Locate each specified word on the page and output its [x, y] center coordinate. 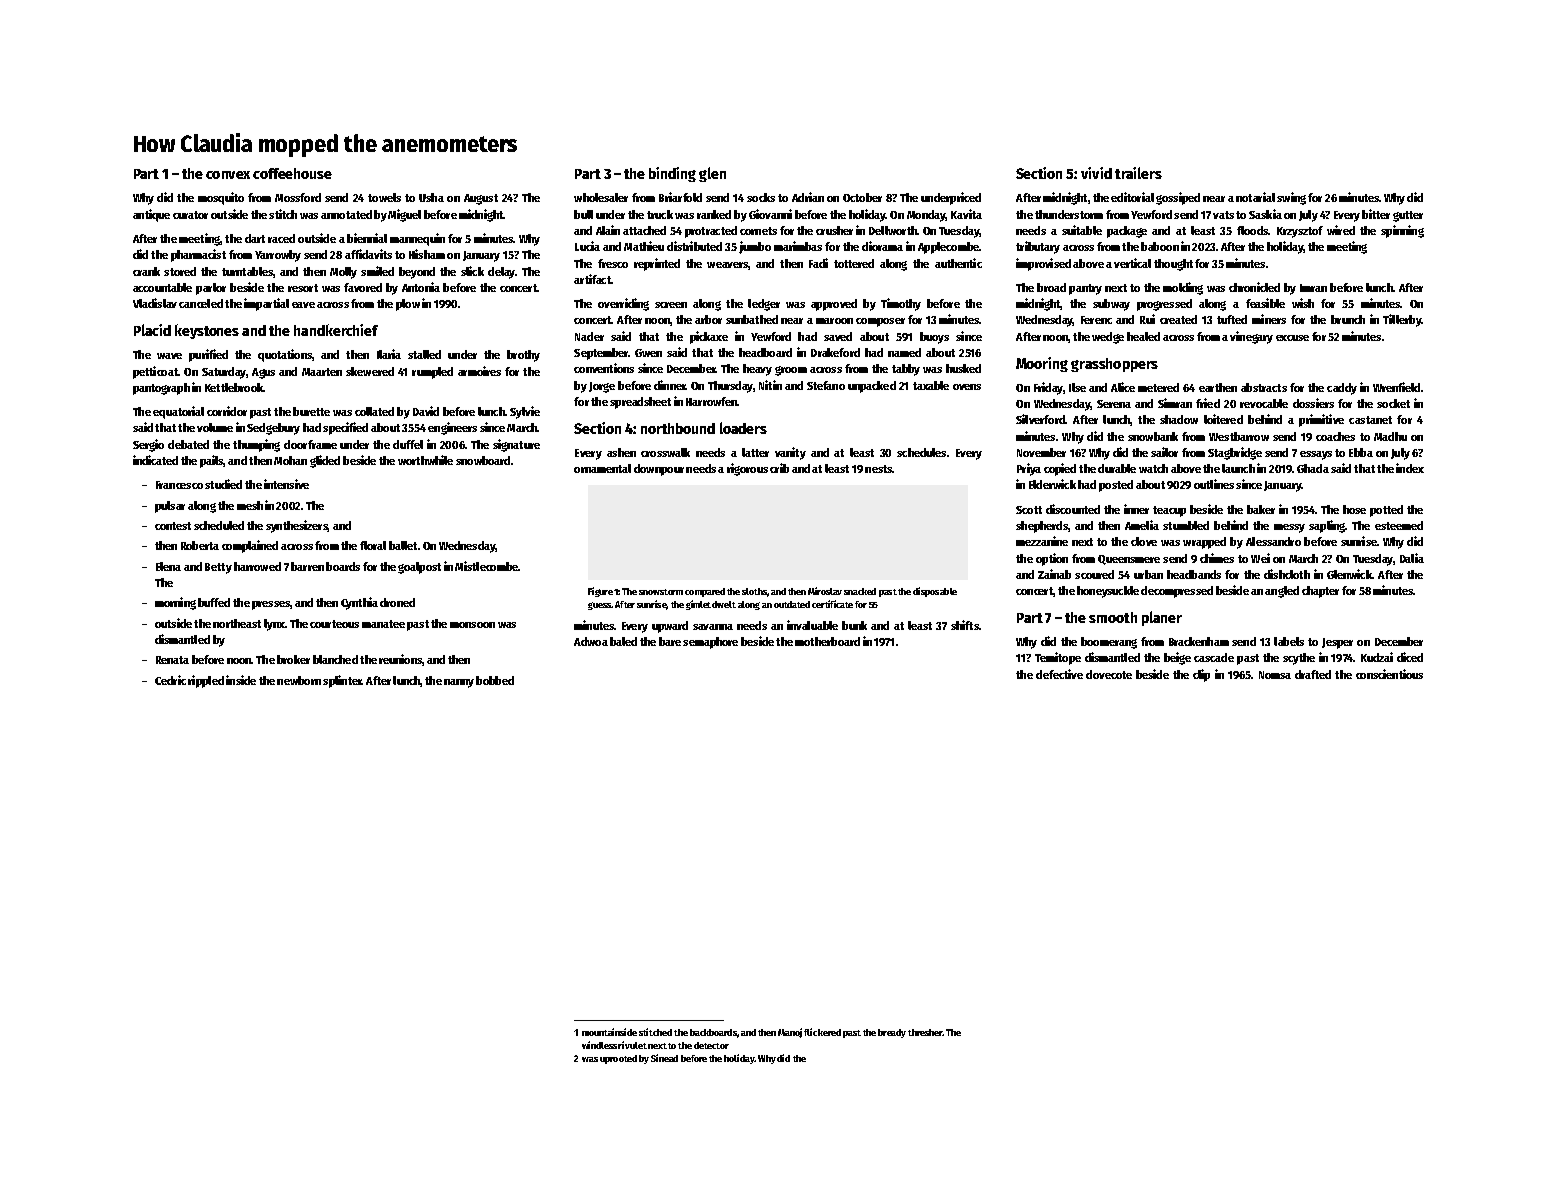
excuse [1292, 338]
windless [600, 1045]
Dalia [1412, 558]
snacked [860, 591]
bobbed [495, 680]
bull [583, 214]
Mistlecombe [486, 566]
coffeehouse [292, 173]
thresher [925, 1032]
